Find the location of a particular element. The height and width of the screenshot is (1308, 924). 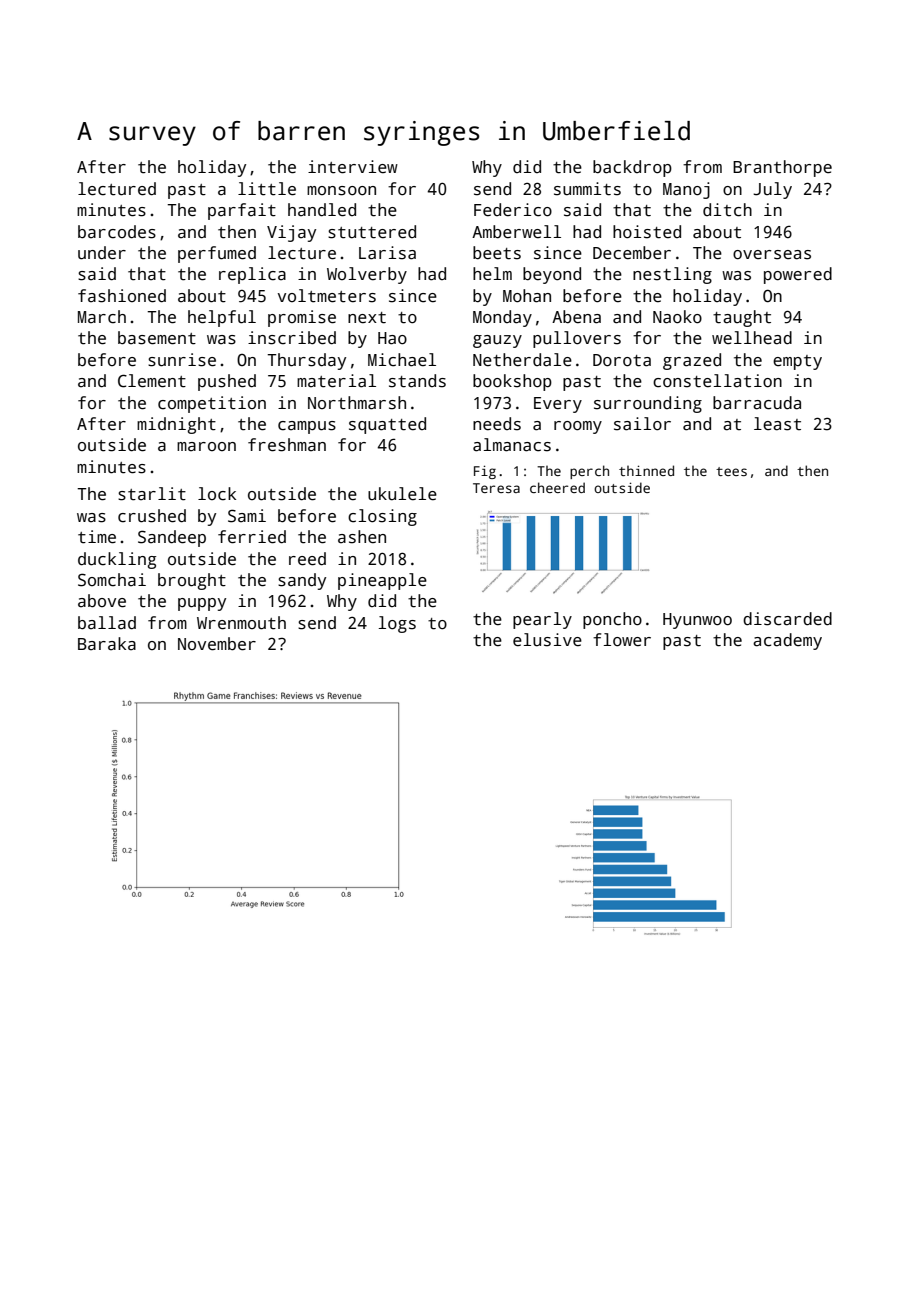

bookshop is located at coordinates (512, 382).
